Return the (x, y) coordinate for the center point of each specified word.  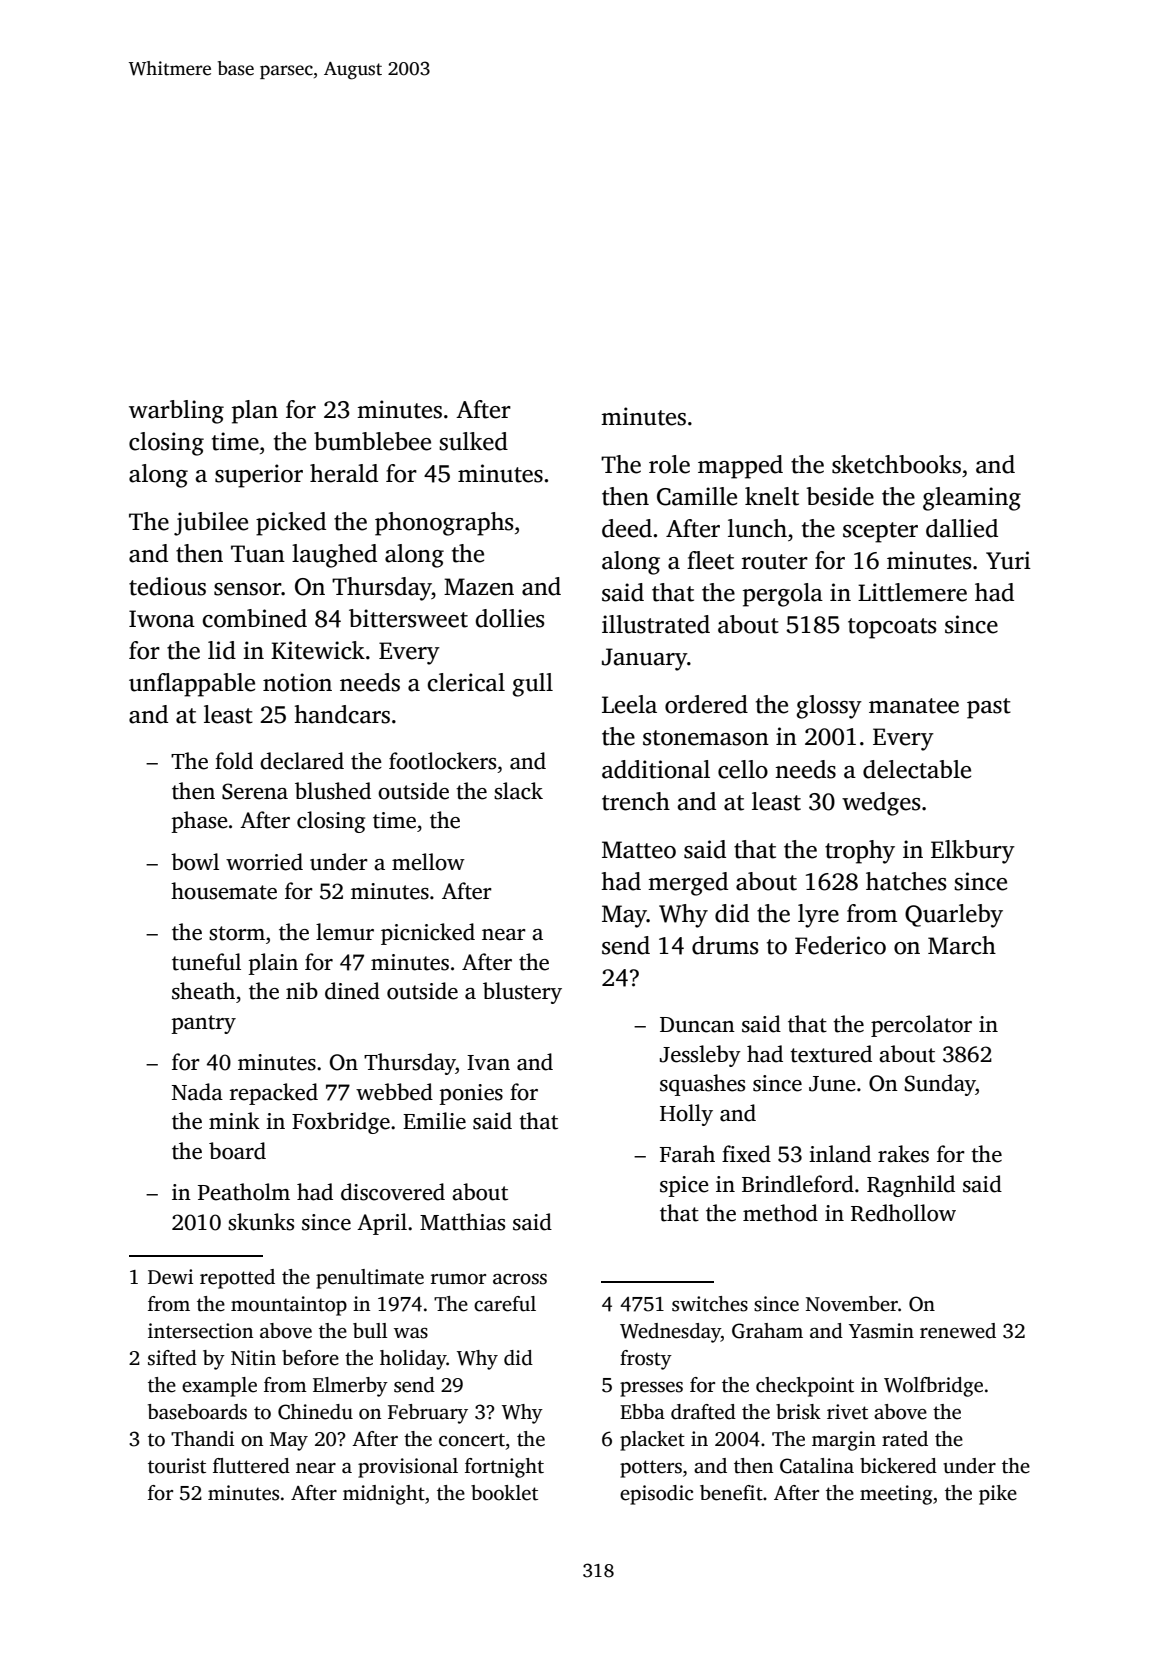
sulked (473, 441)
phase (199, 822)
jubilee (211, 524)
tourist (177, 1466)
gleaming (972, 499)
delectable (917, 769)
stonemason (706, 738)
